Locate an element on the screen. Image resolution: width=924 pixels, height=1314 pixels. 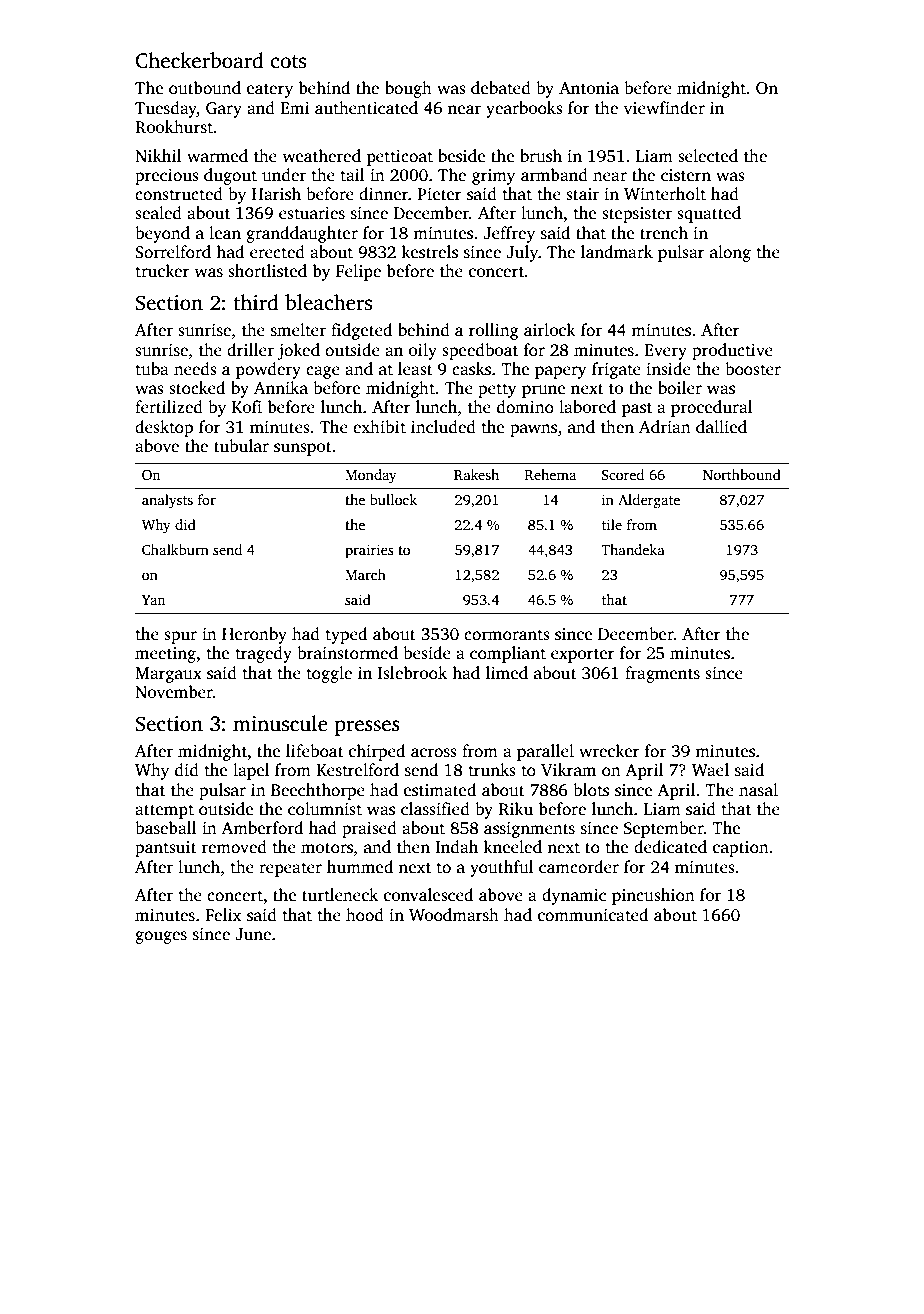
Checkerboard is located at coordinates (199, 60).
